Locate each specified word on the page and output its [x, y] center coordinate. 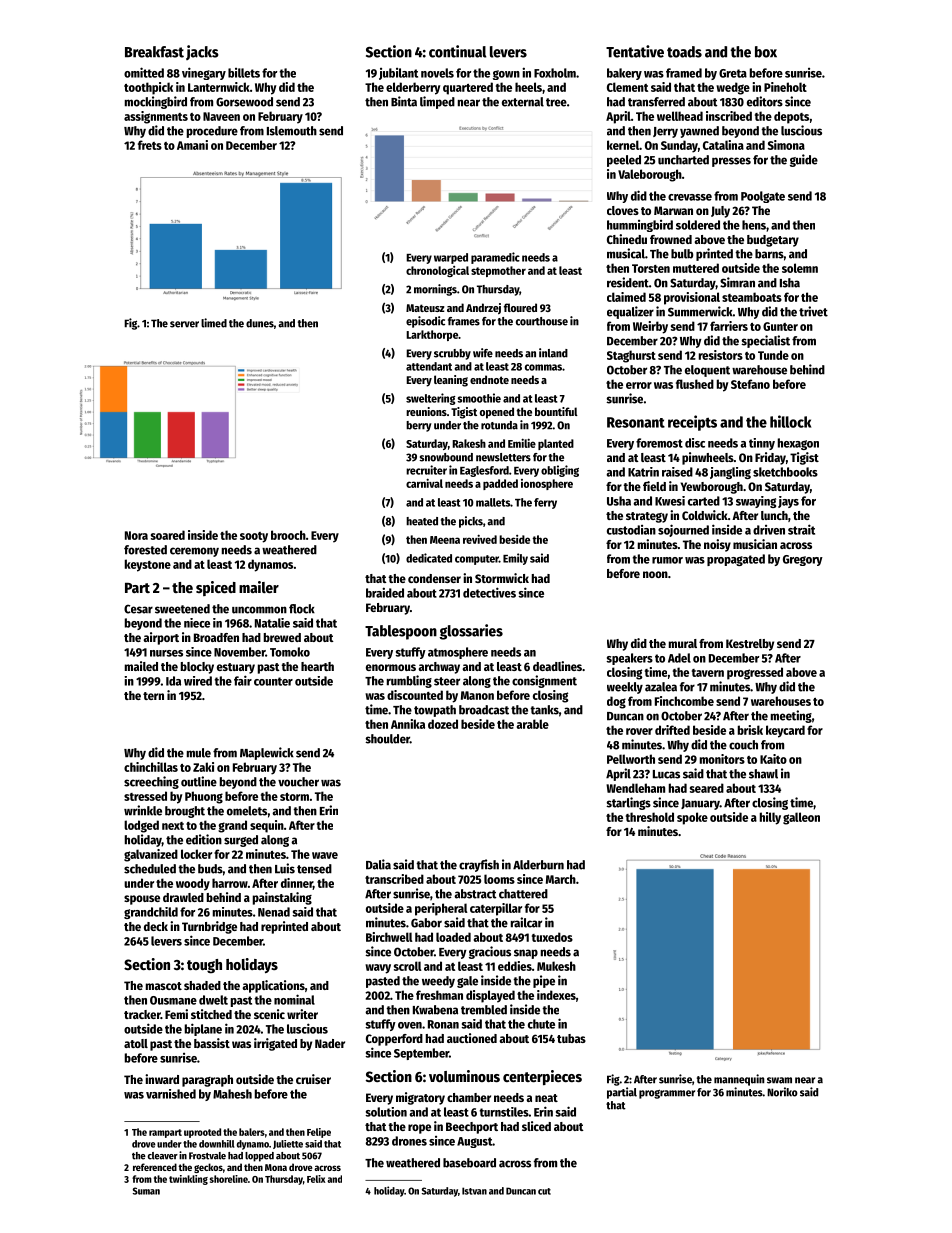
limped [437, 102]
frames [464, 321]
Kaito [773, 759]
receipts [692, 423]
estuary [236, 668]
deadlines [557, 666]
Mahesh [232, 1094]
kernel [623, 145]
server [184, 324]
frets [150, 145]
